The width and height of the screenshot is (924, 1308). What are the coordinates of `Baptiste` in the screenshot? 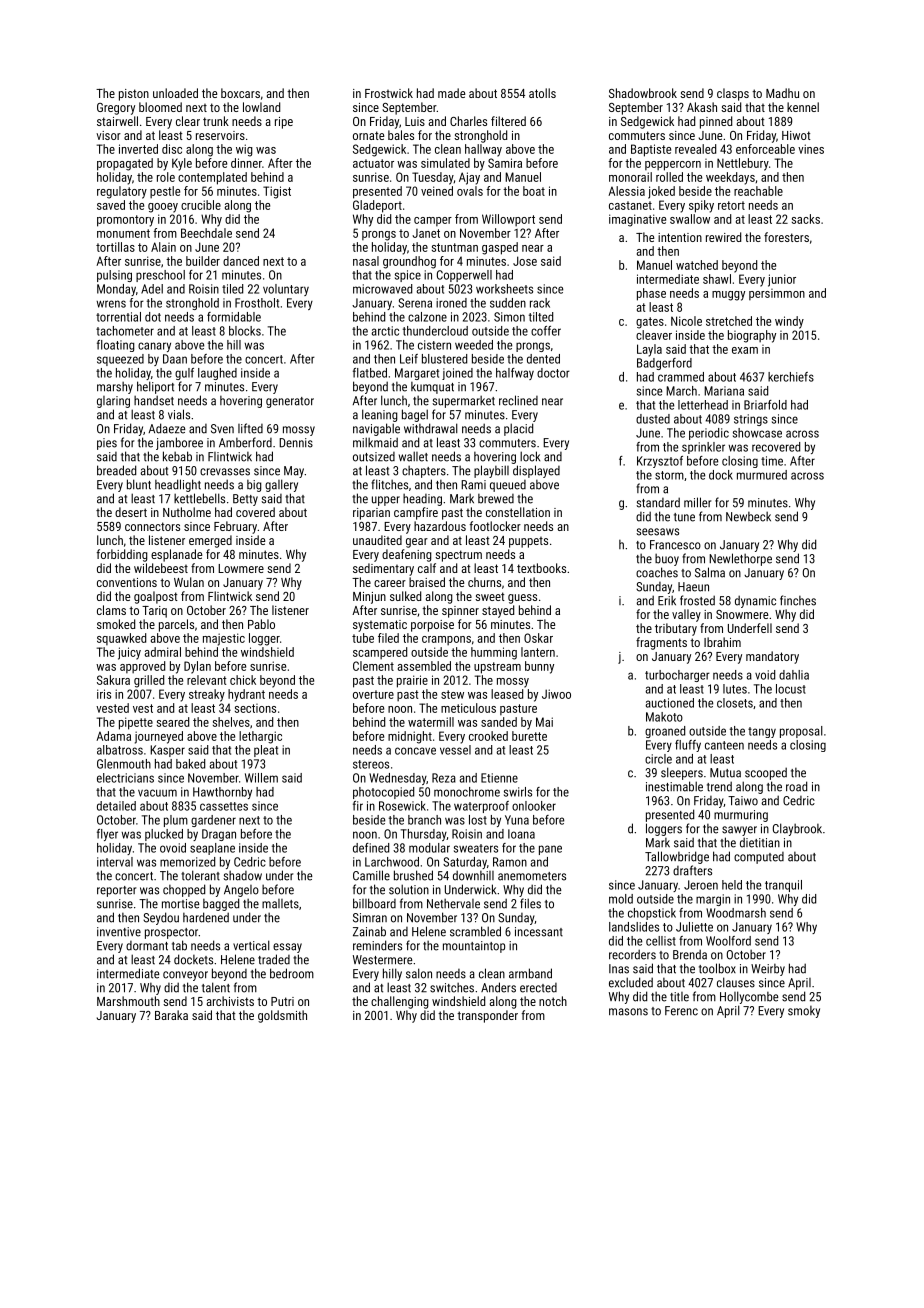 It's located at (651, 150).
